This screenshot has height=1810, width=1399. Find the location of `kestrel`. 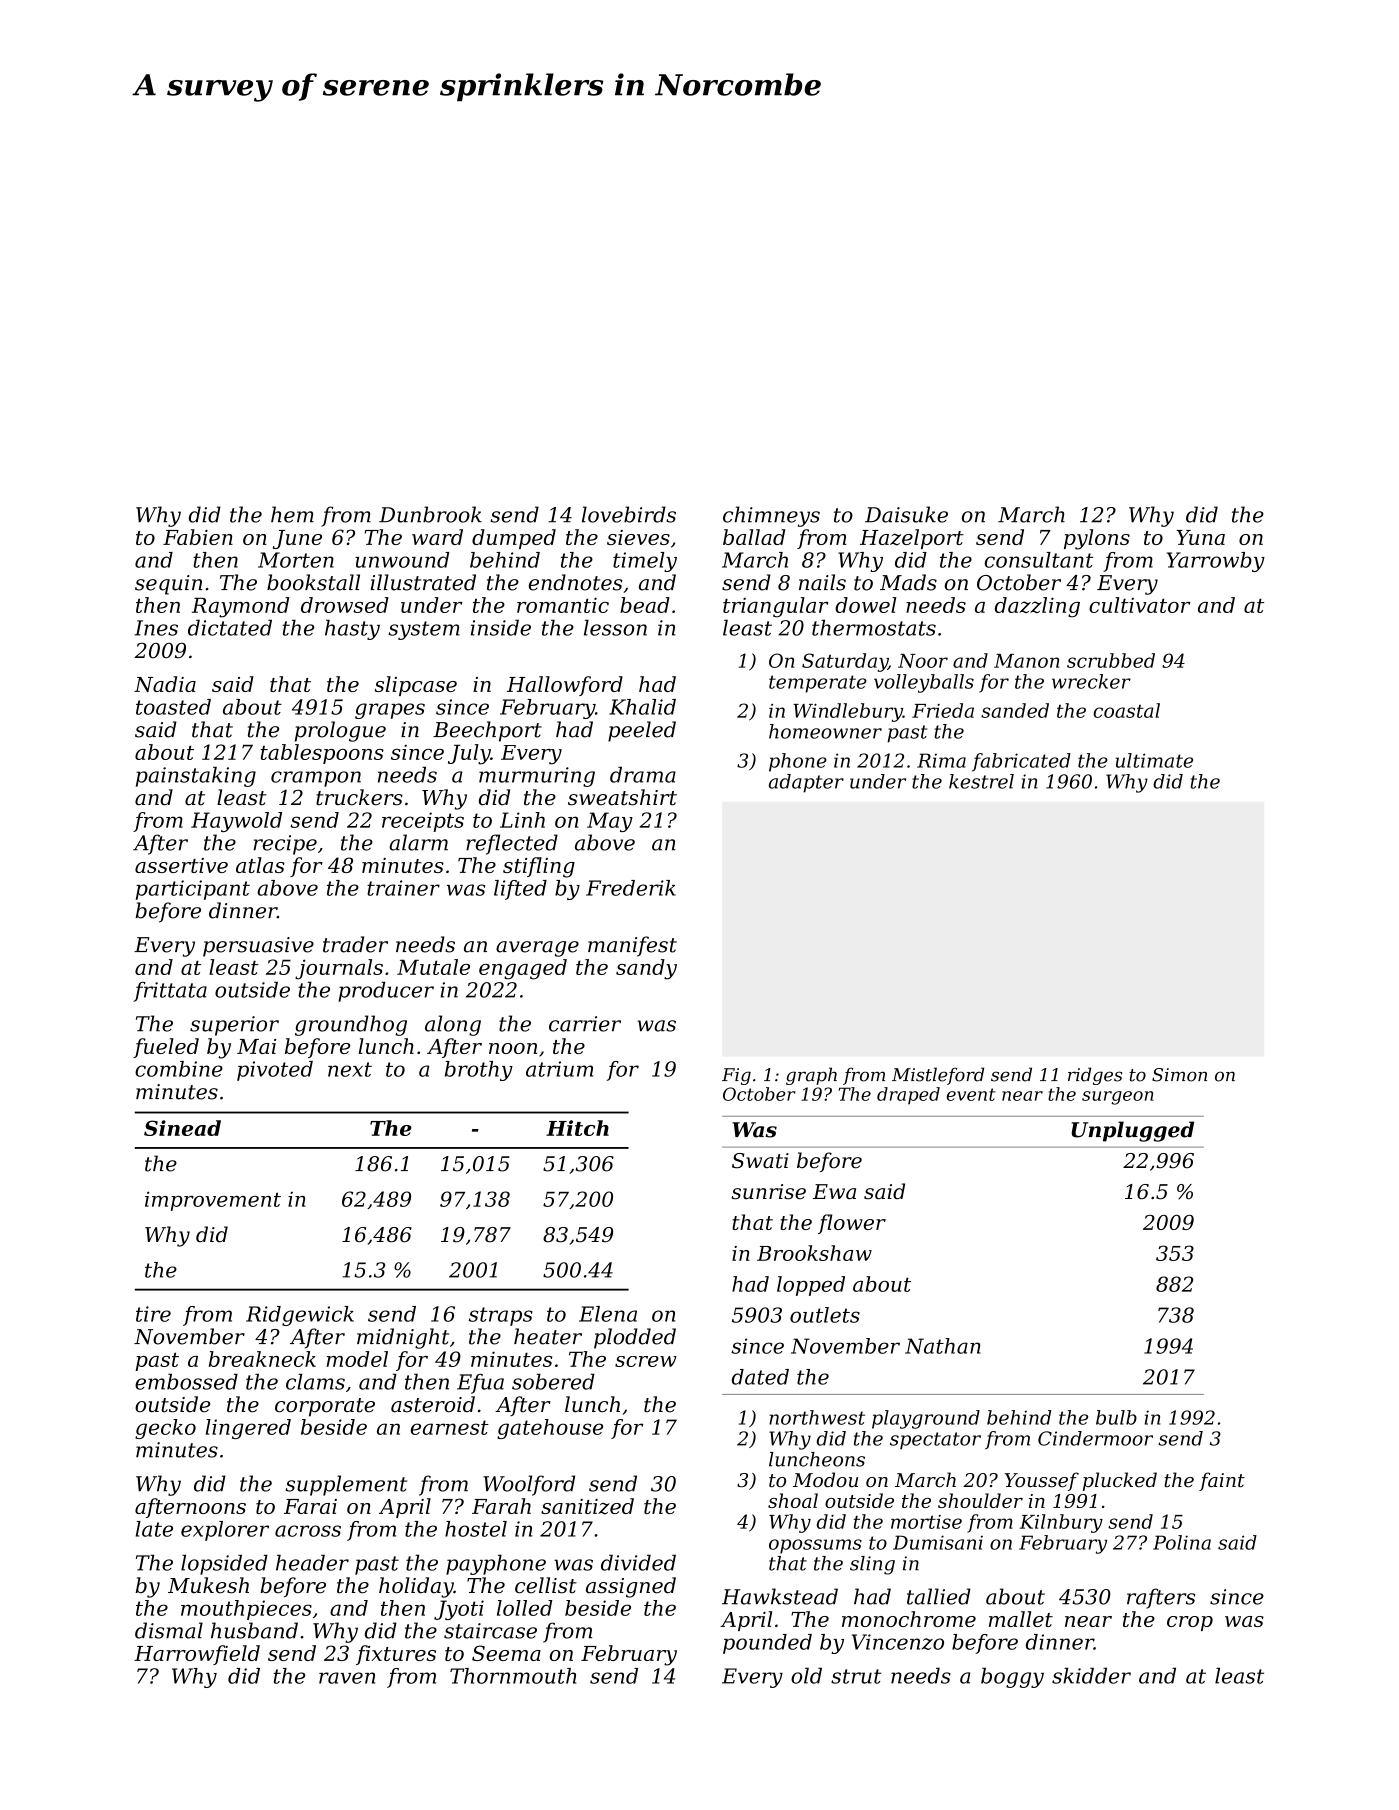

kestrel is located at coordinates (981, 781).
